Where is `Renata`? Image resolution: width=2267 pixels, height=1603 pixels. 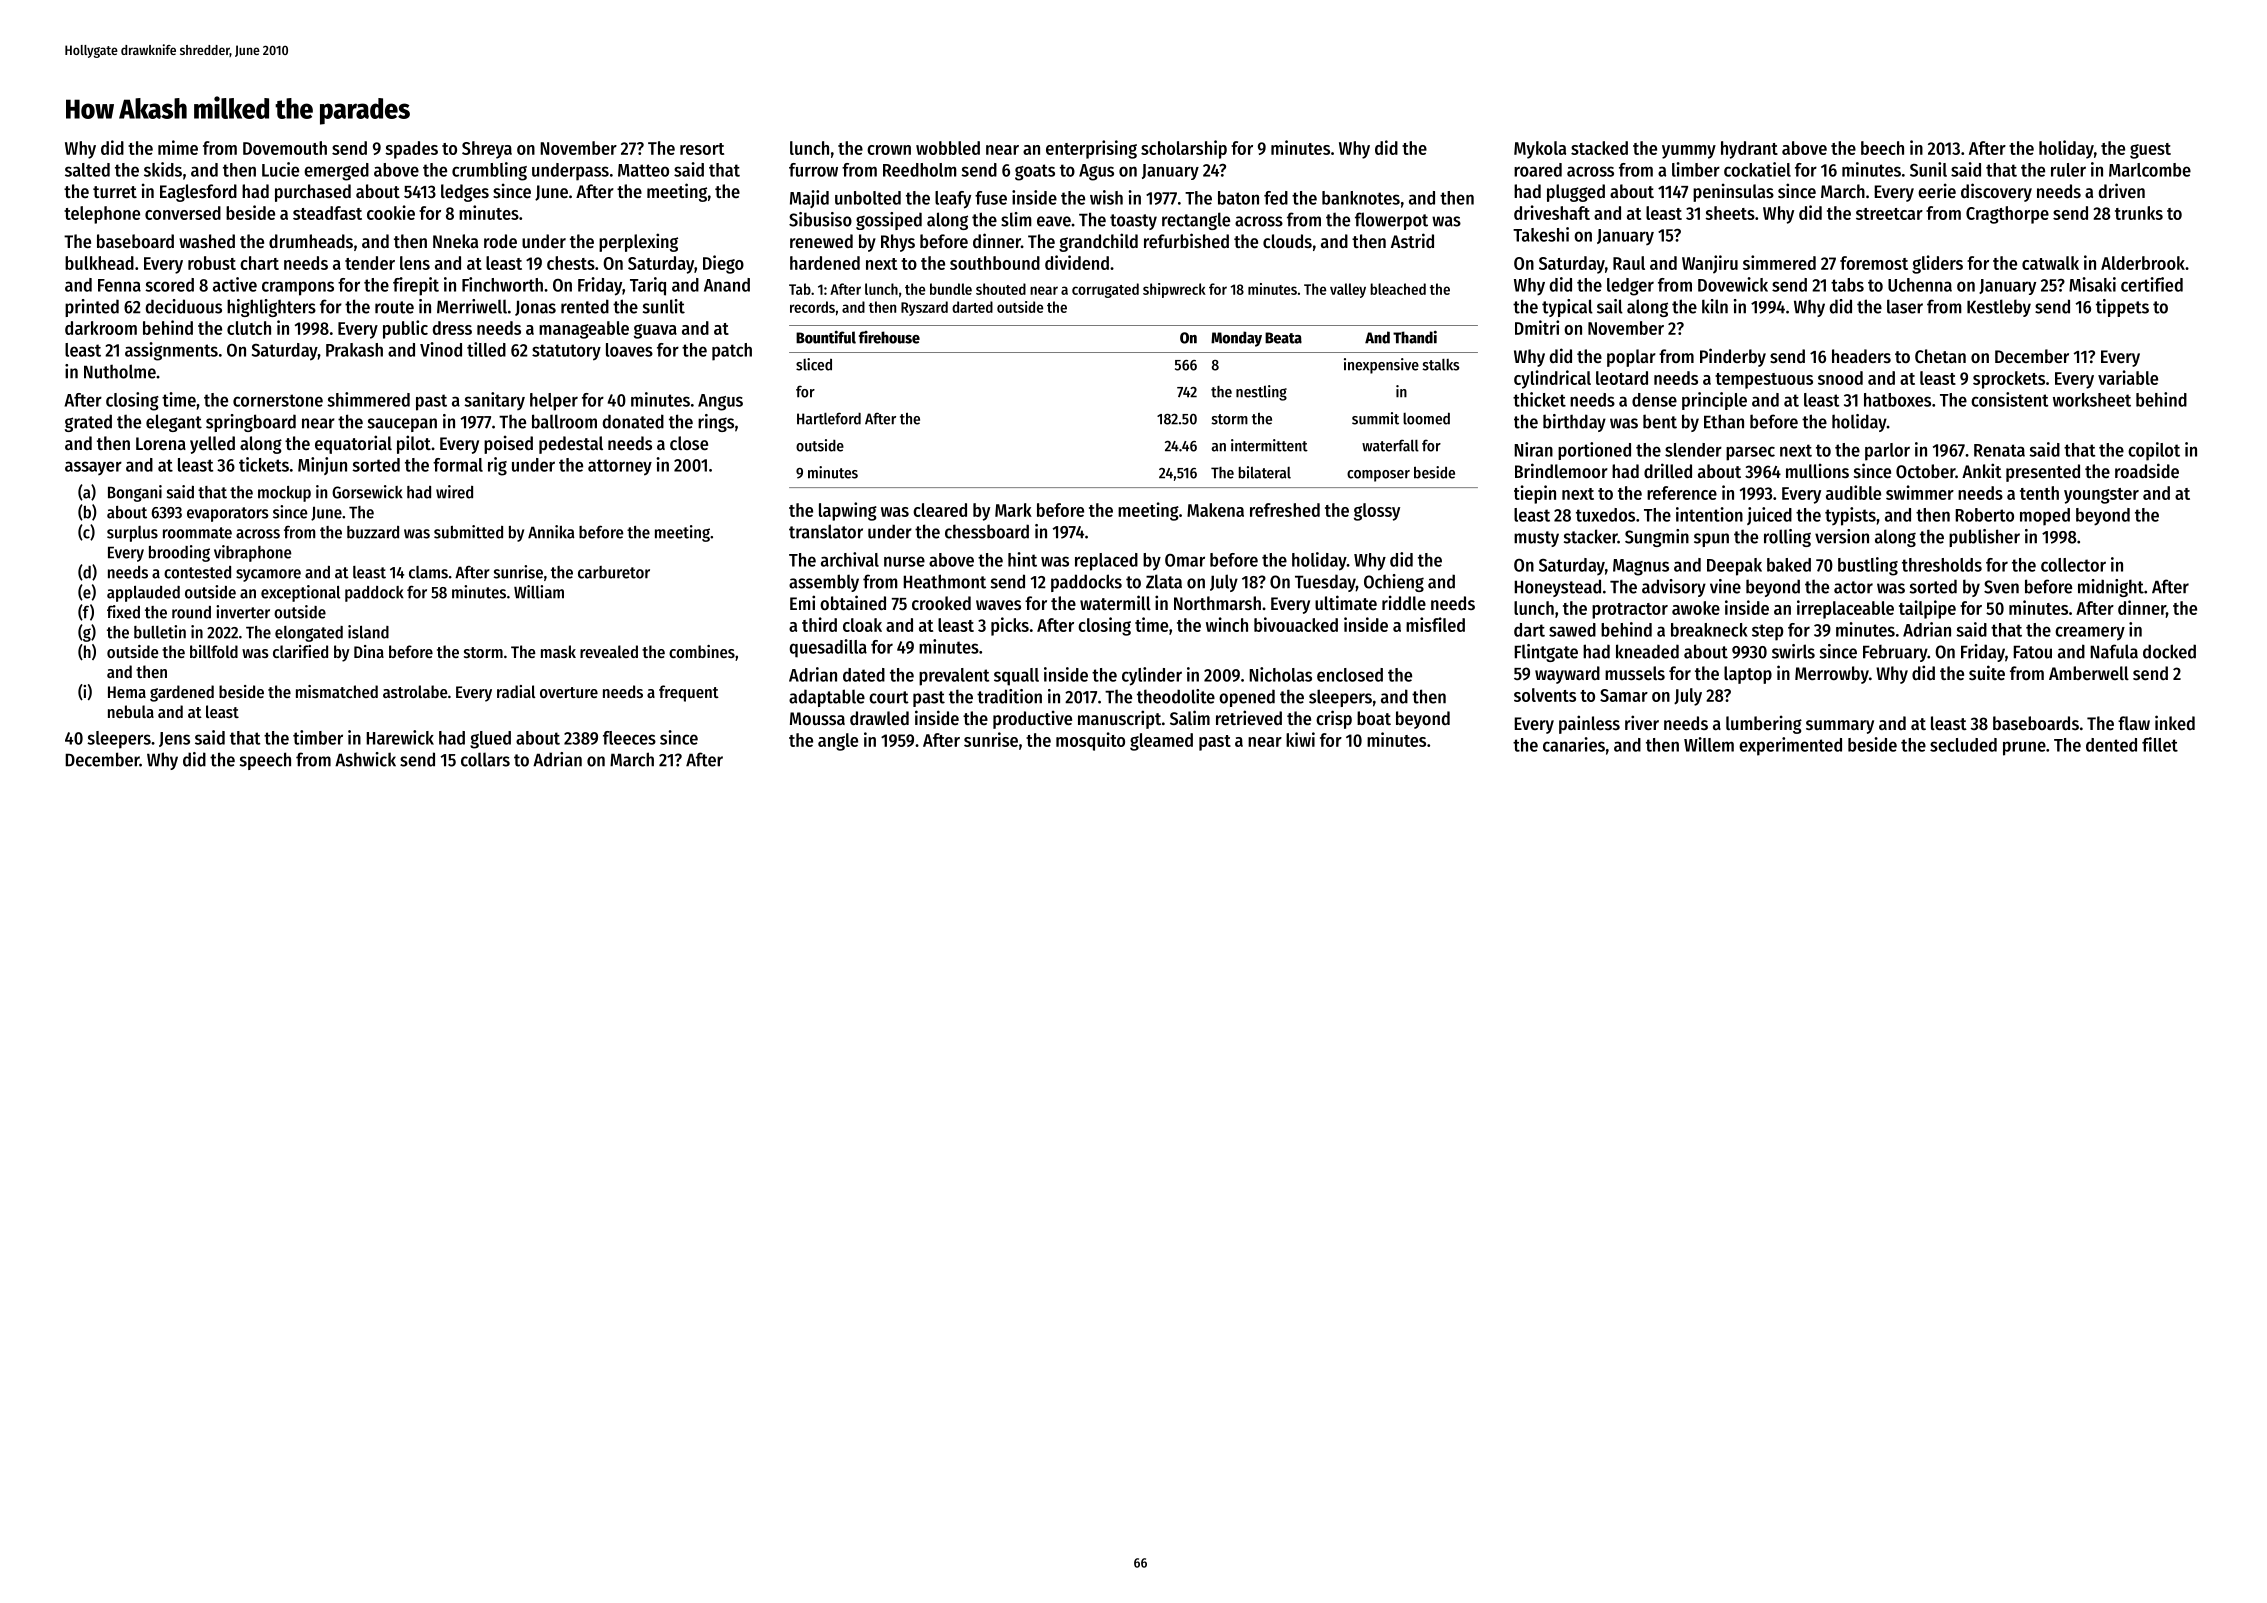 Renata is located at coordinates (1999, 450).
